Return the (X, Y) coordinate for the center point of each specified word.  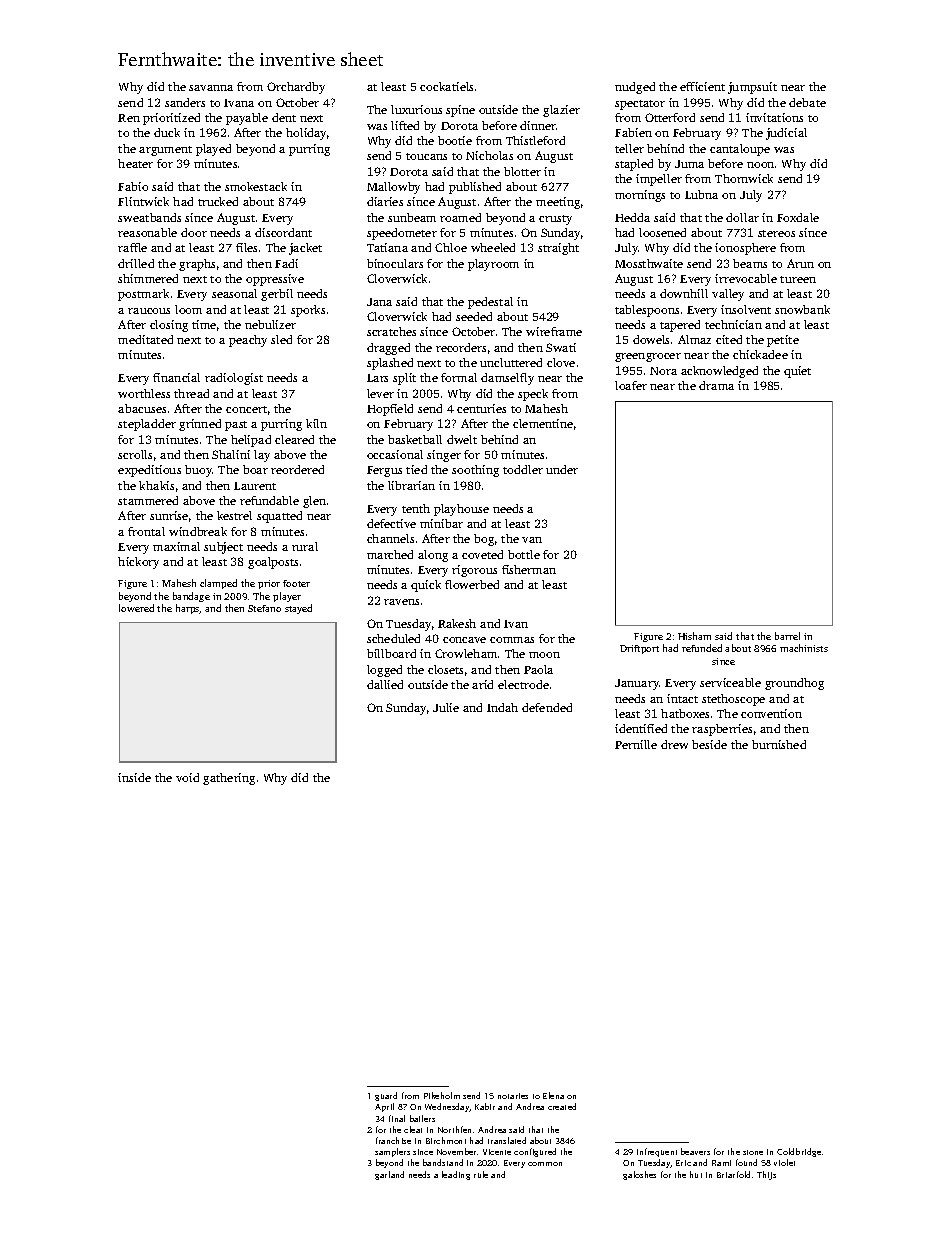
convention (771, 713)
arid (482, 684)
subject (223, 548)
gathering (229, 779)
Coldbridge (799, 1152)
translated (507, 1140)
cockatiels (446, 86)
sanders (185, 102)
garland (389, 1175)
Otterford (670, 117)
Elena (553, 1095)
